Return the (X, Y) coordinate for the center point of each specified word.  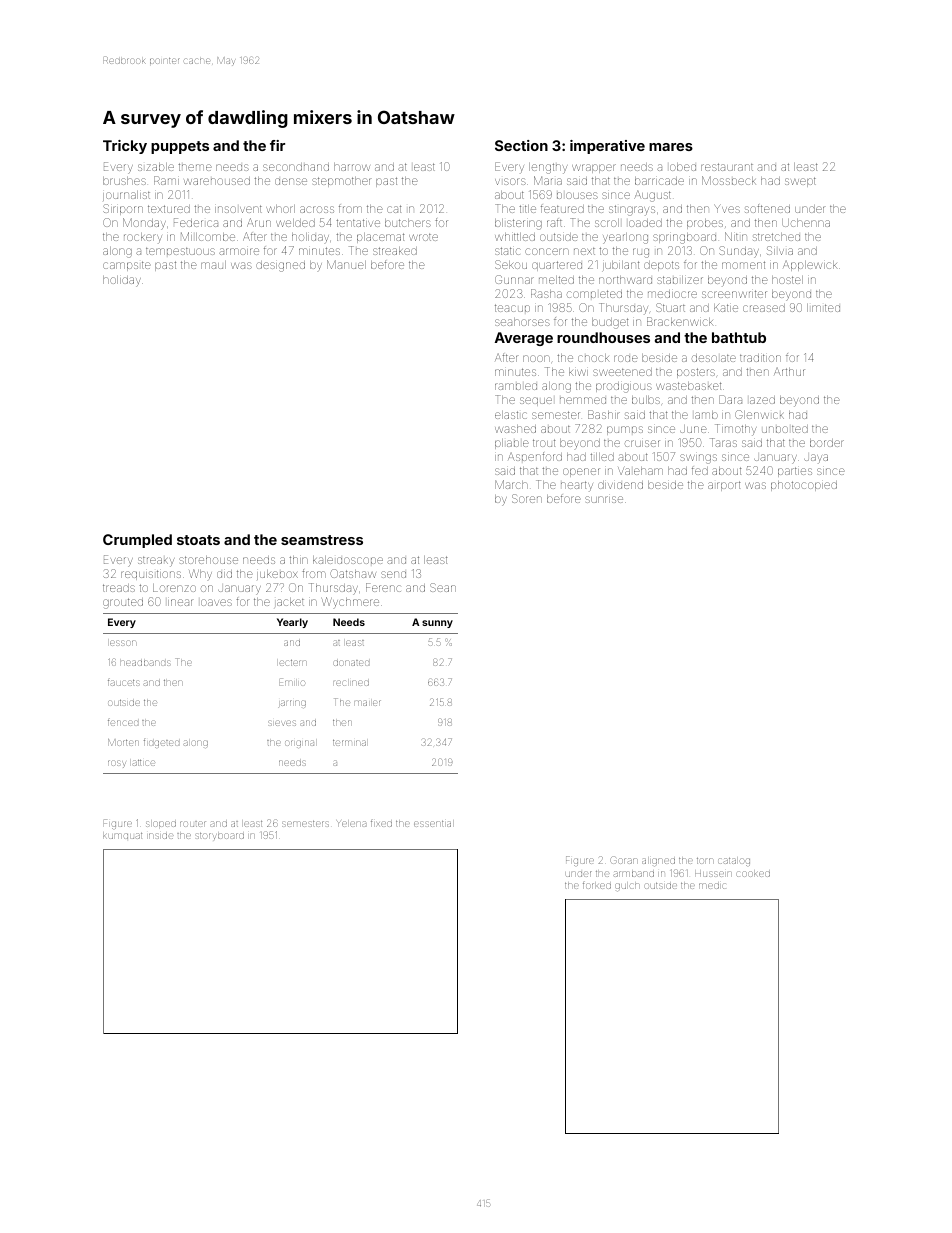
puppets (180, 147)
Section (521, 145)
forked (597, 885)
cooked (753, 874)
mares (671, 147)
